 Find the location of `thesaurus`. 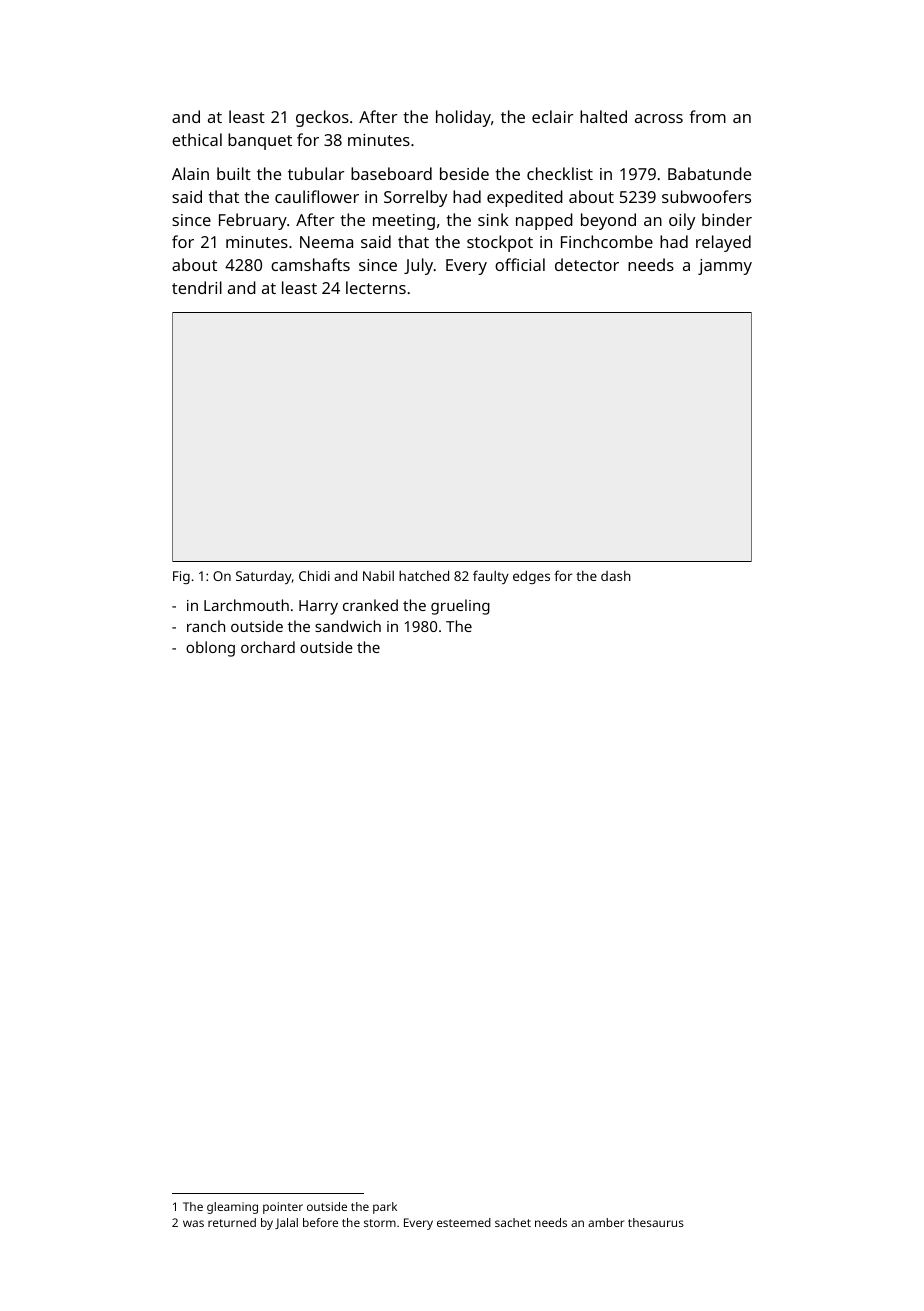

thesaurus is located at coordinates (656, 1222).
